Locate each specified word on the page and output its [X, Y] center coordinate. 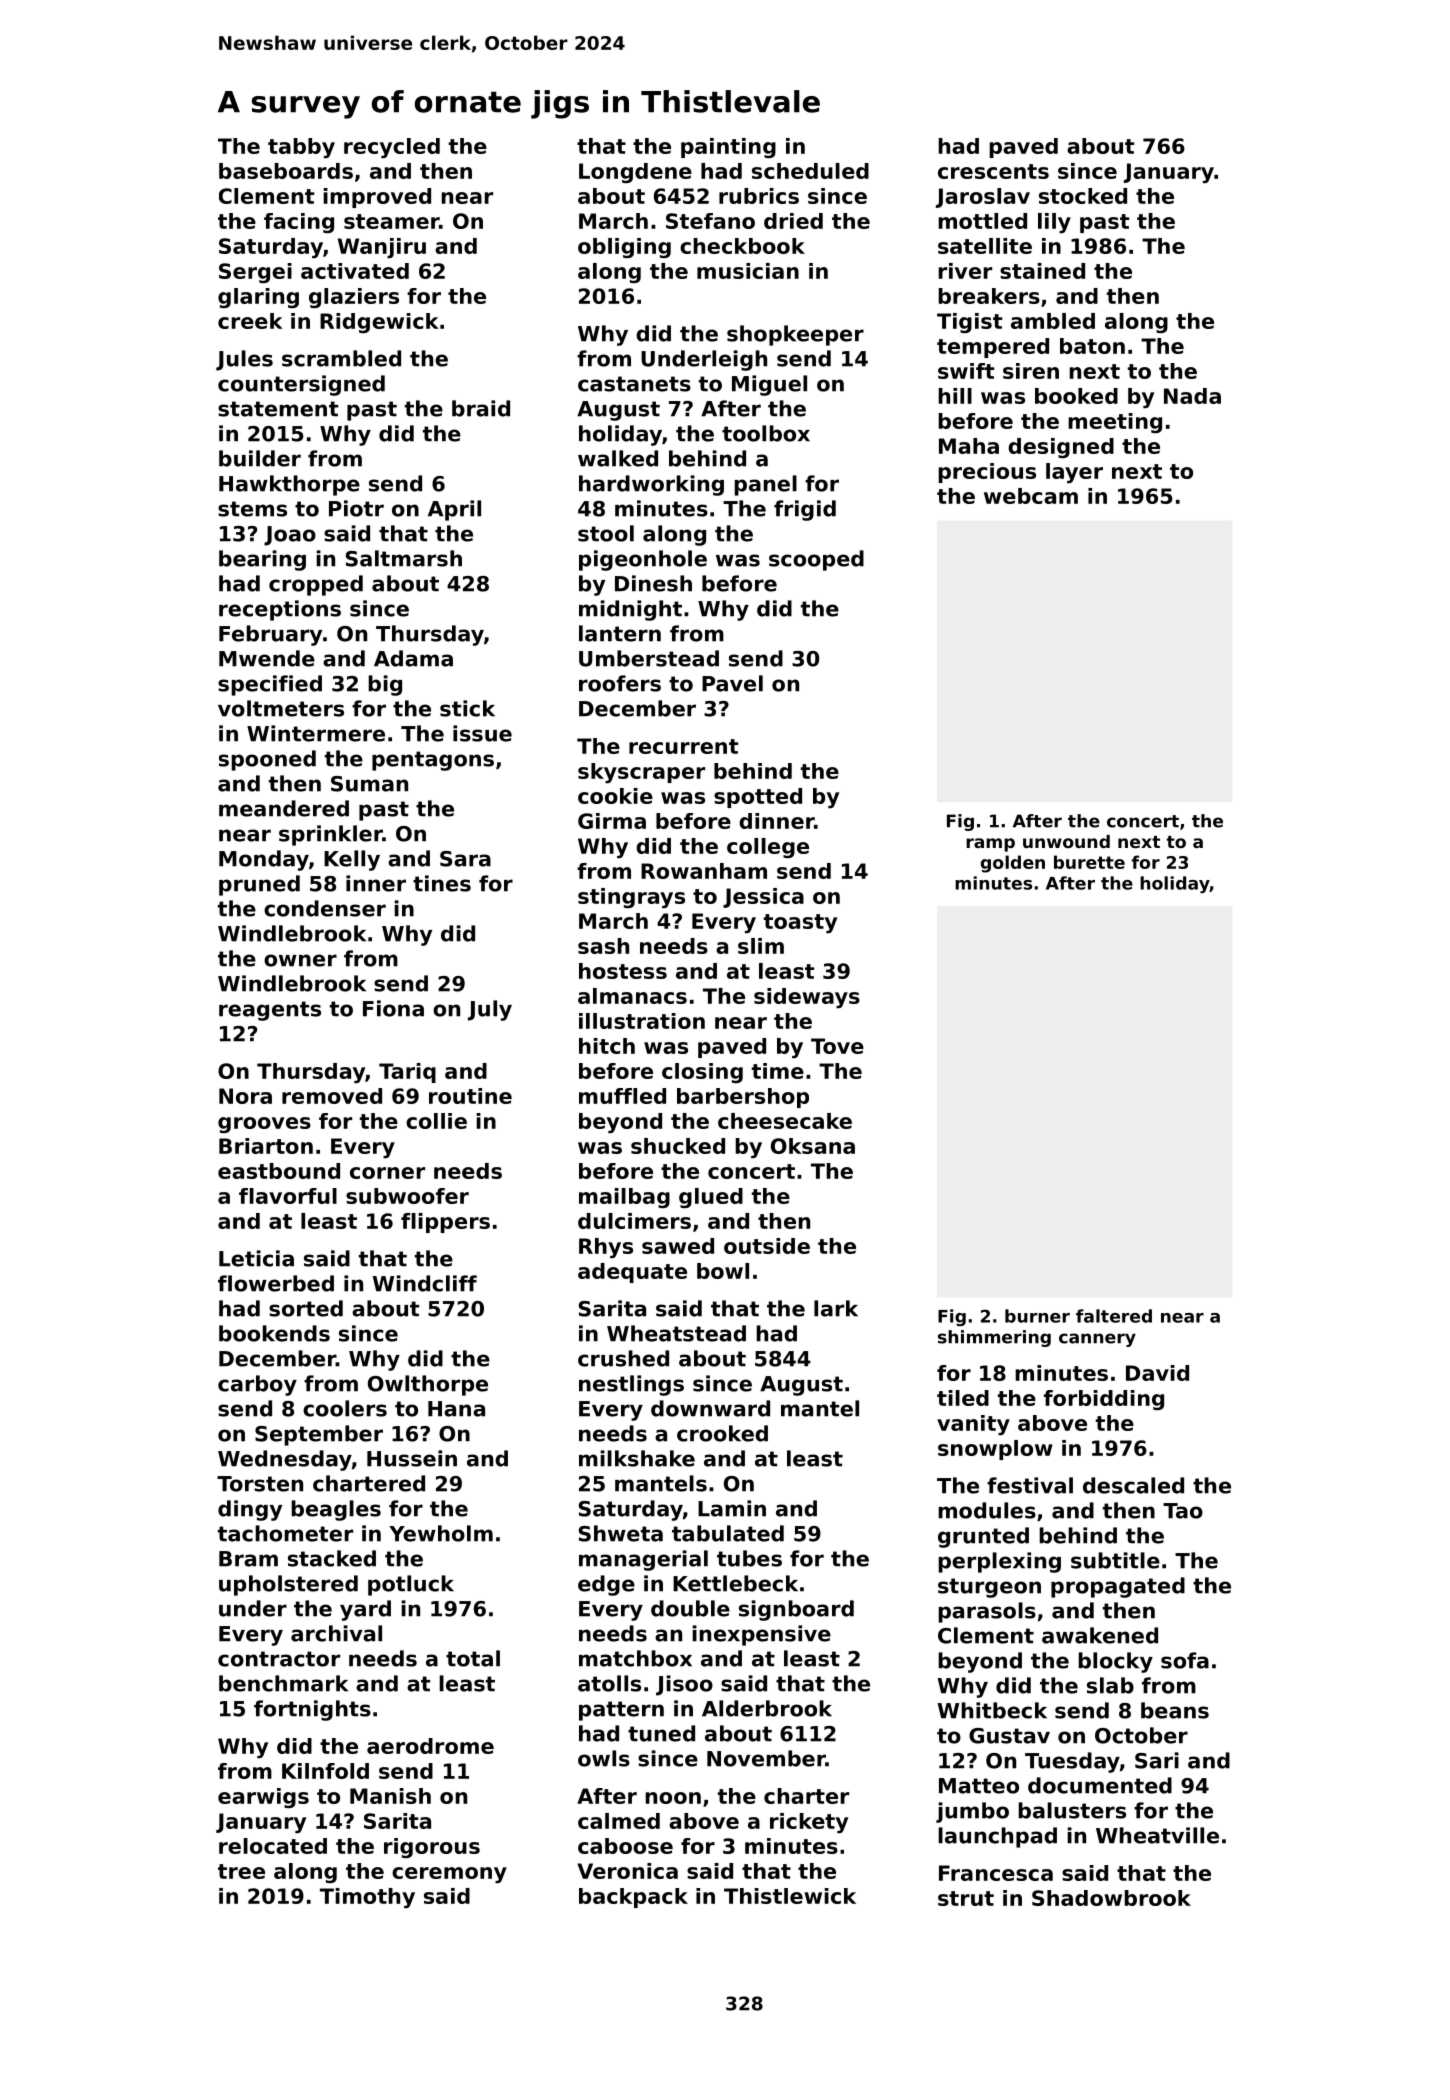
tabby [301, 148]
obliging [624, 248]
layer [1074, 473]
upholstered [288, 1585]
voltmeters [281, 708]
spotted [758, 798]
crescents [993, 171]
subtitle [1115, 1560]
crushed [623, 1358]
